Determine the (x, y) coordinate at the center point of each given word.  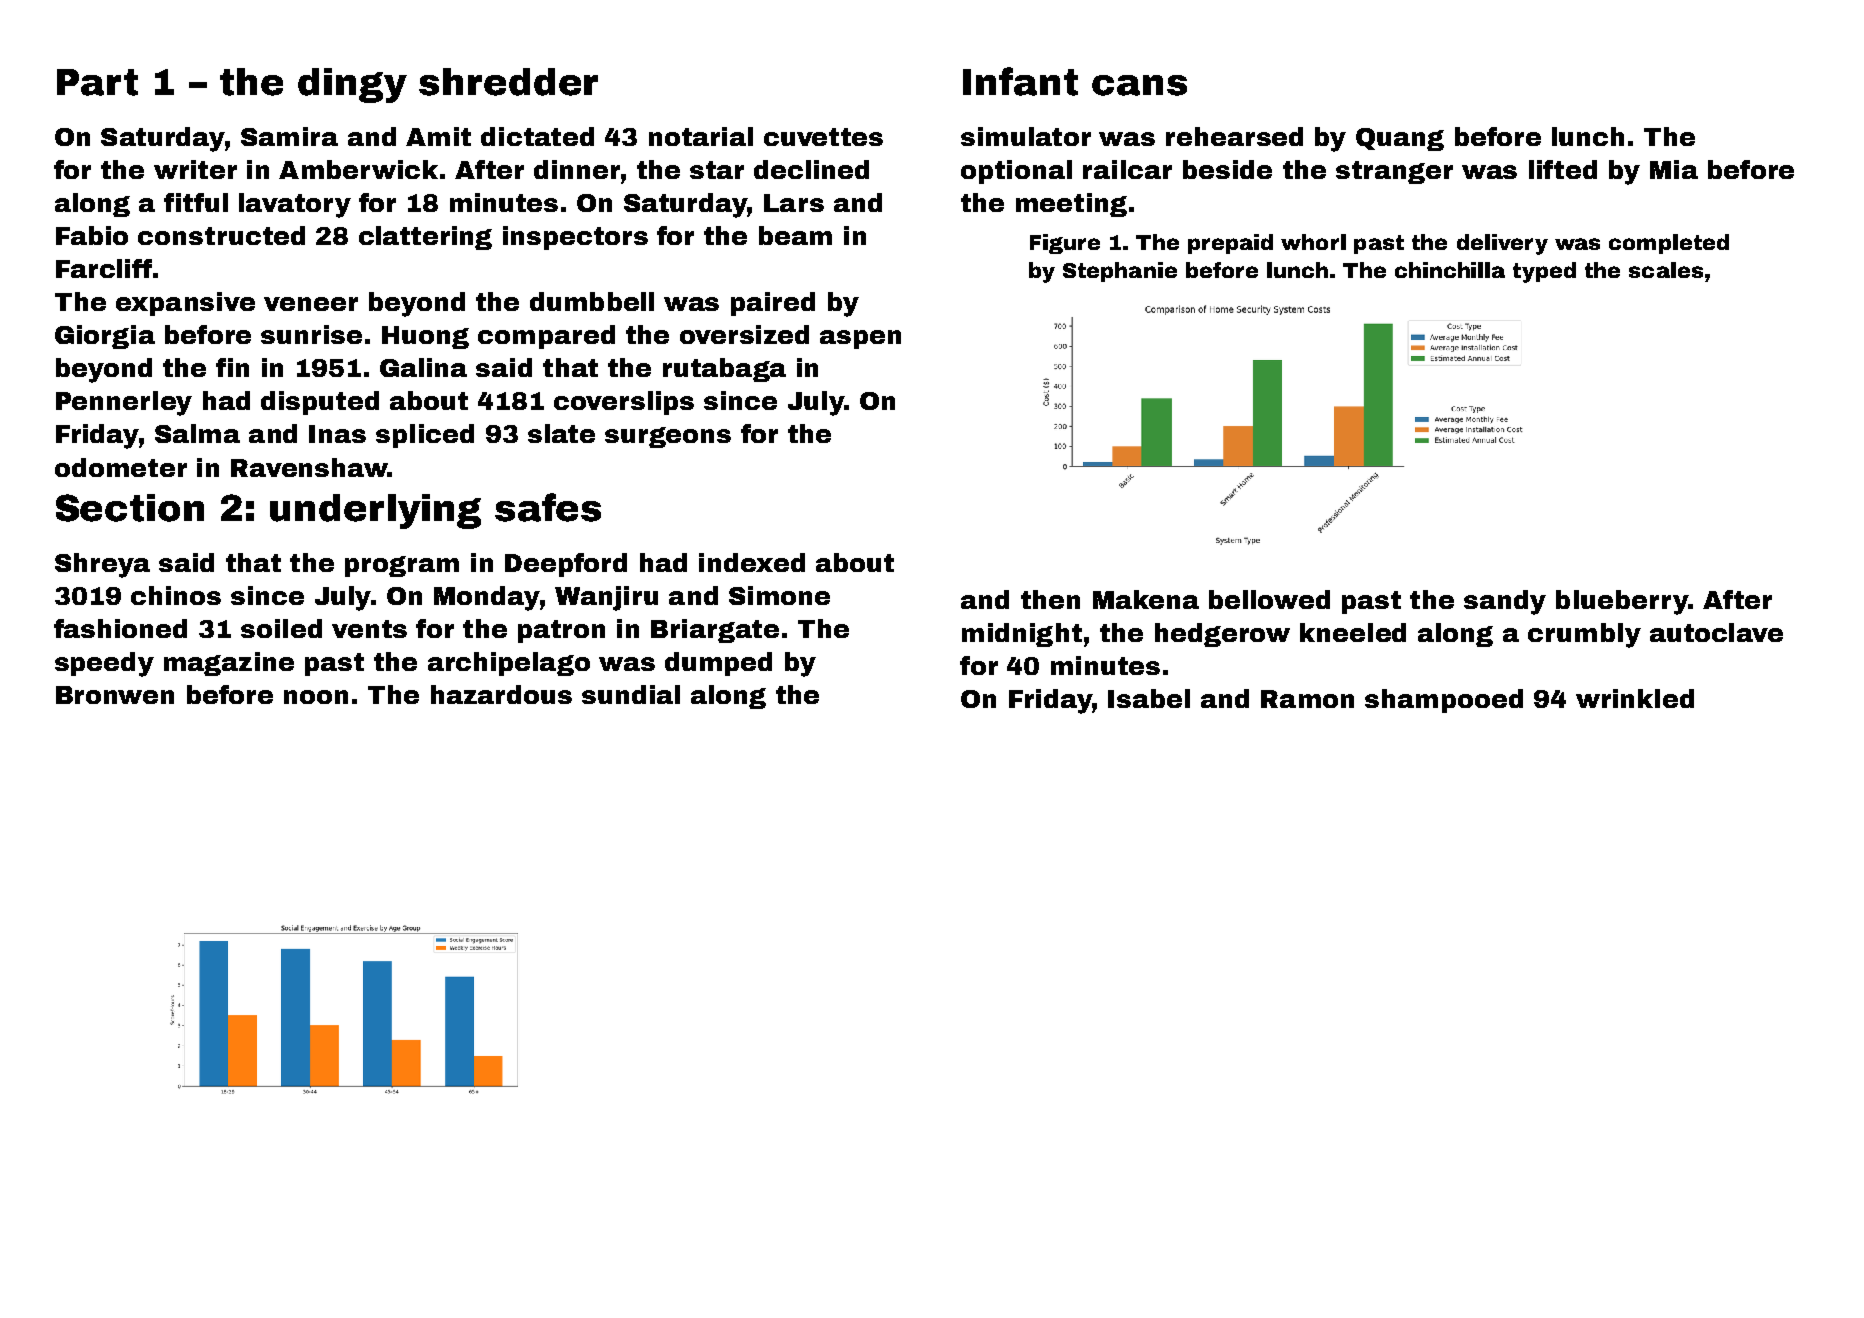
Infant (1020, 81)
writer (195, 169)
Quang (1400, 139)
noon (316, 697)
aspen (860, 339)
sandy (1505, 602)
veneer (311, 304)
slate (561, 433)
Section (130, 508)
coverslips (624, 403)
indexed (752, 562)
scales (1666, 270)
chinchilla (1450, 270)
